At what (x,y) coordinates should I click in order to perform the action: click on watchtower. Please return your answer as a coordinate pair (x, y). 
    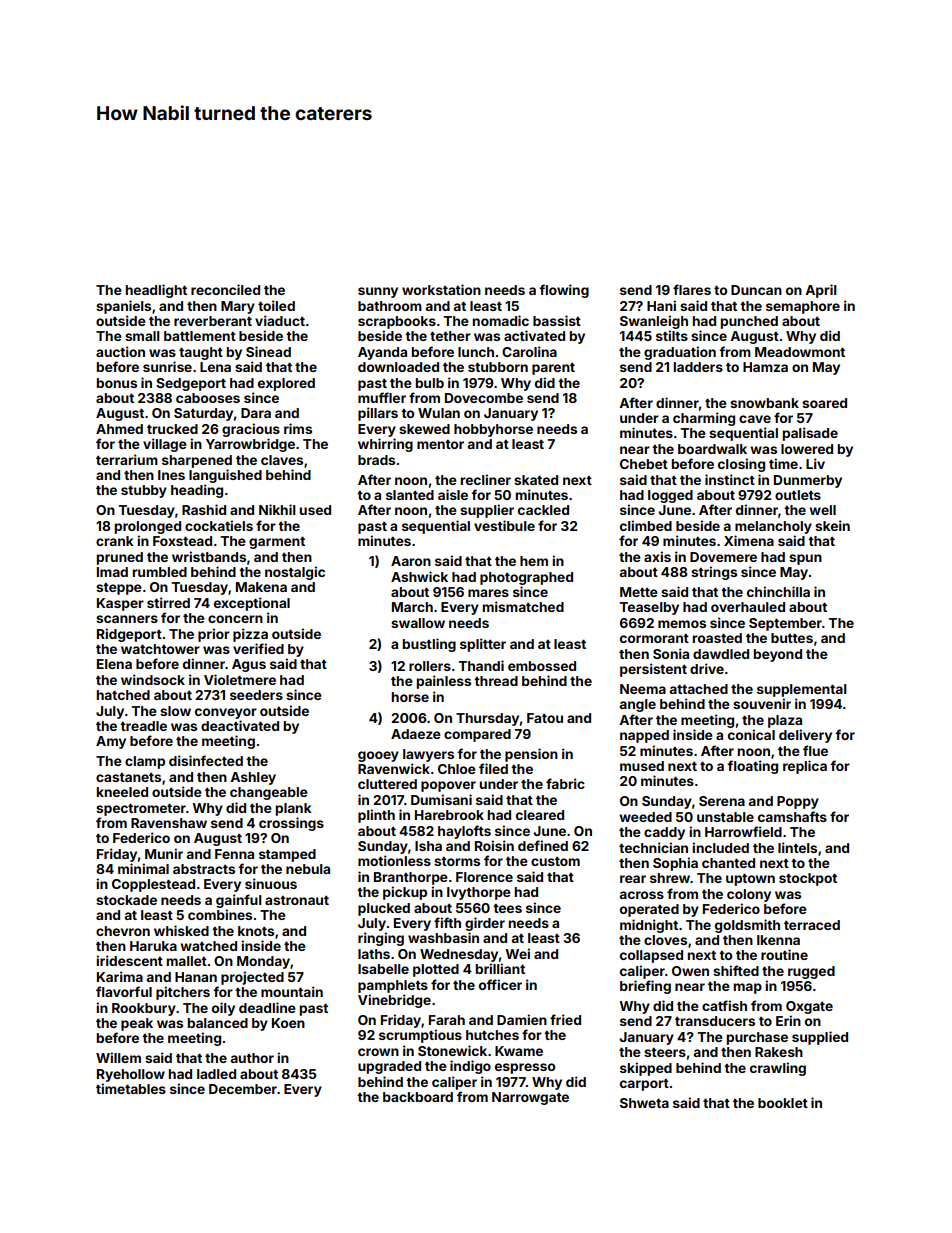
    Looking at the image, I should click on (160, 649).
